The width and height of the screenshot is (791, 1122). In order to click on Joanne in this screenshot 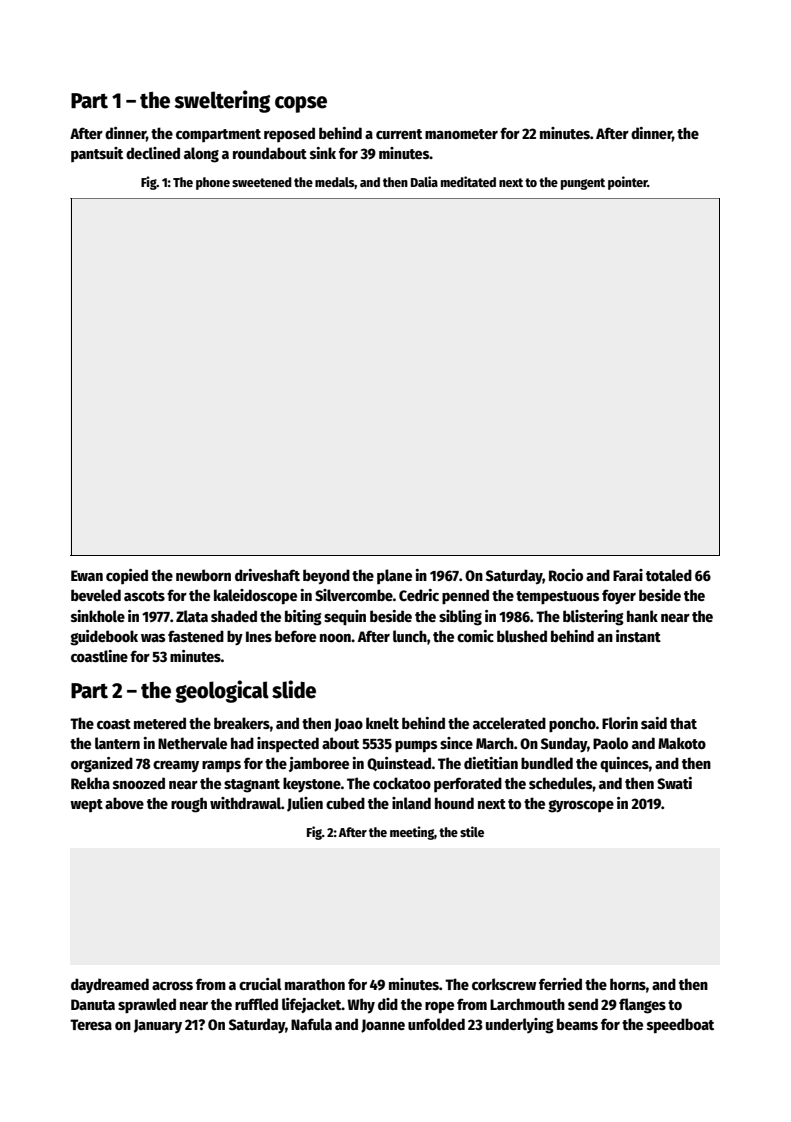, I will do `click(383, 1026)`.
